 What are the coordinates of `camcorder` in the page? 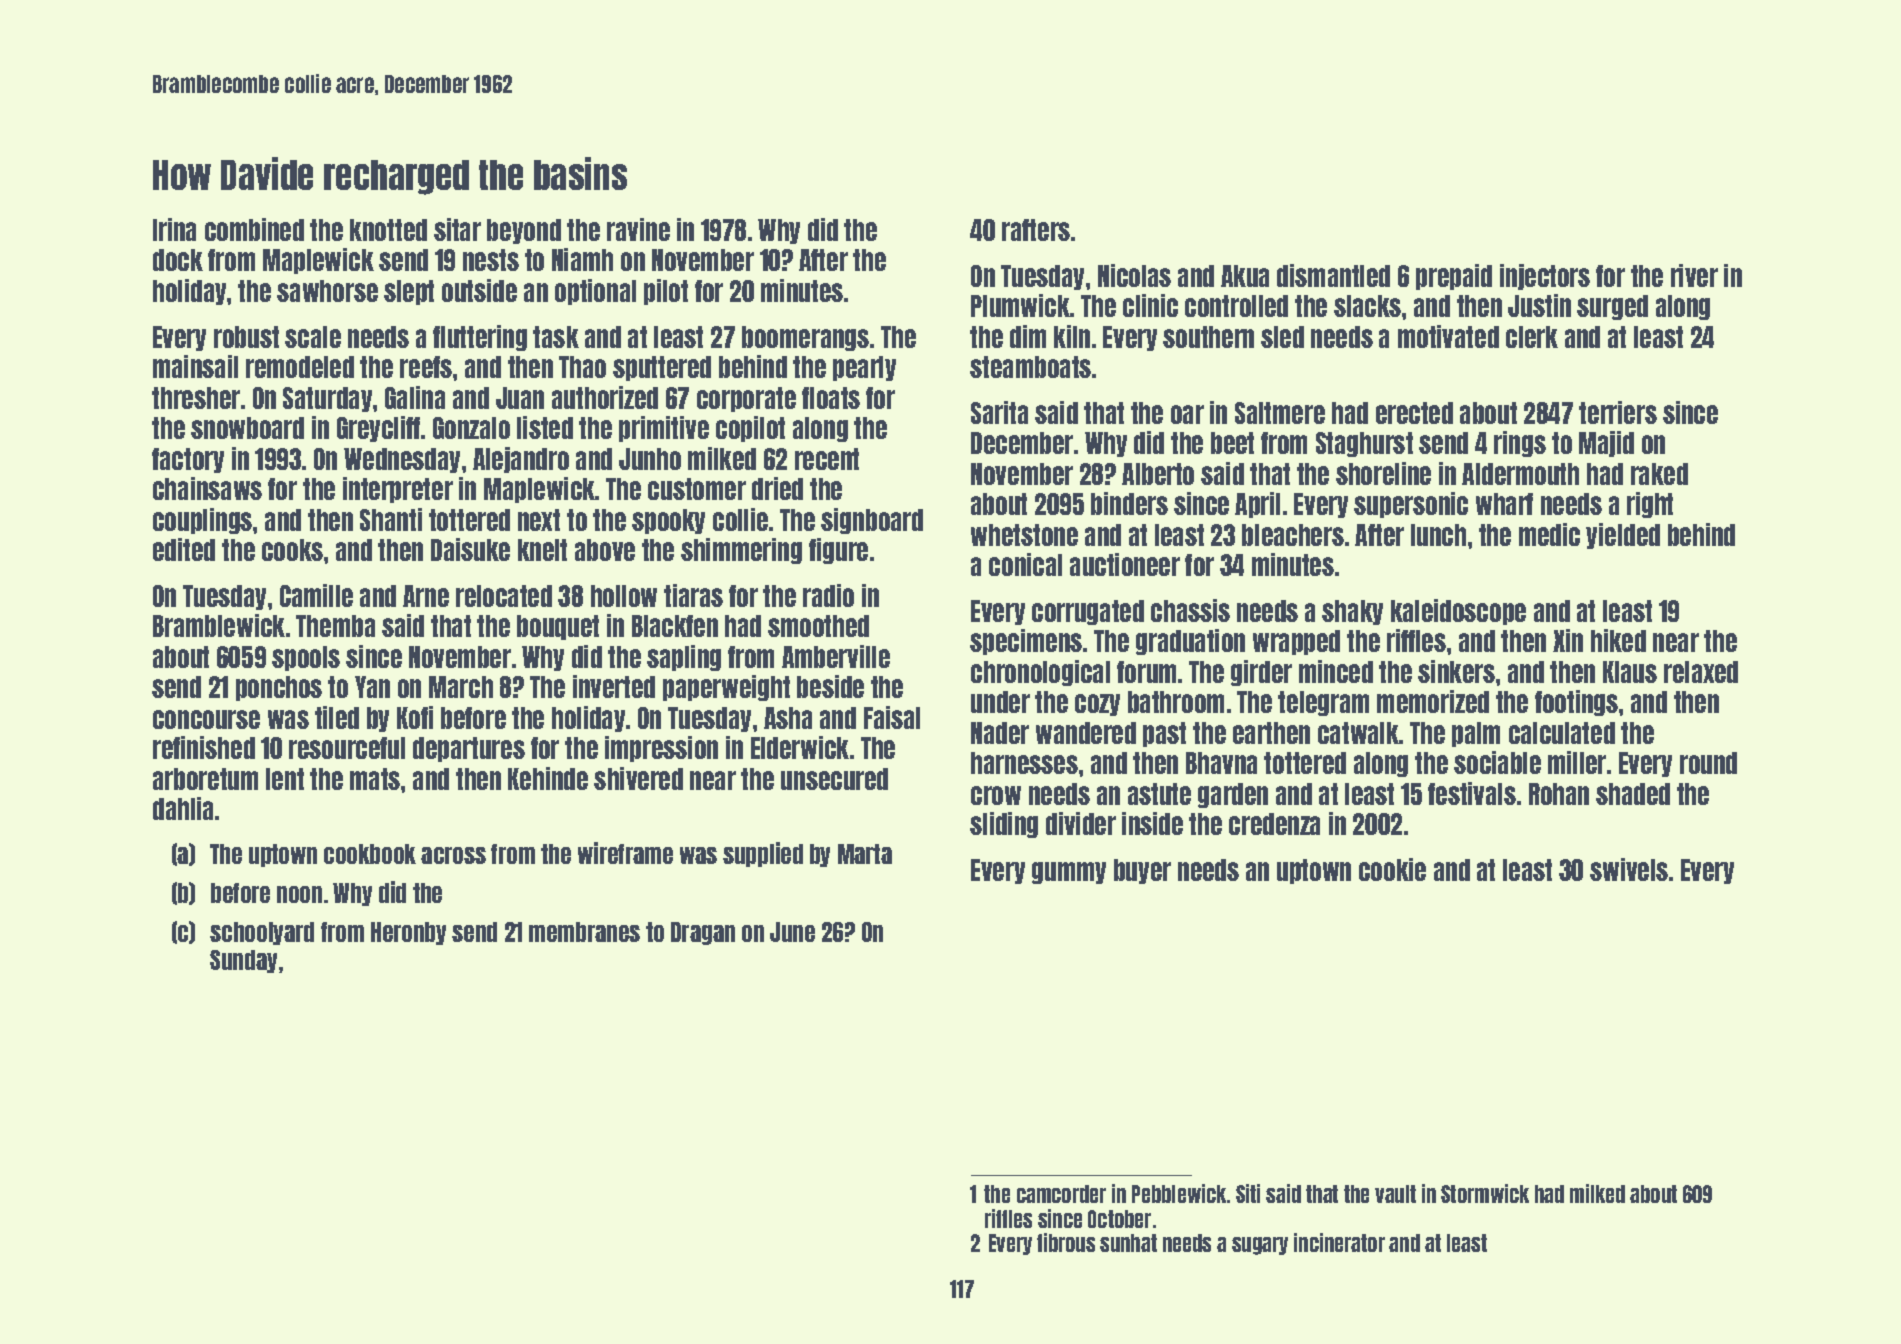 It's located at (1061, 1194).
